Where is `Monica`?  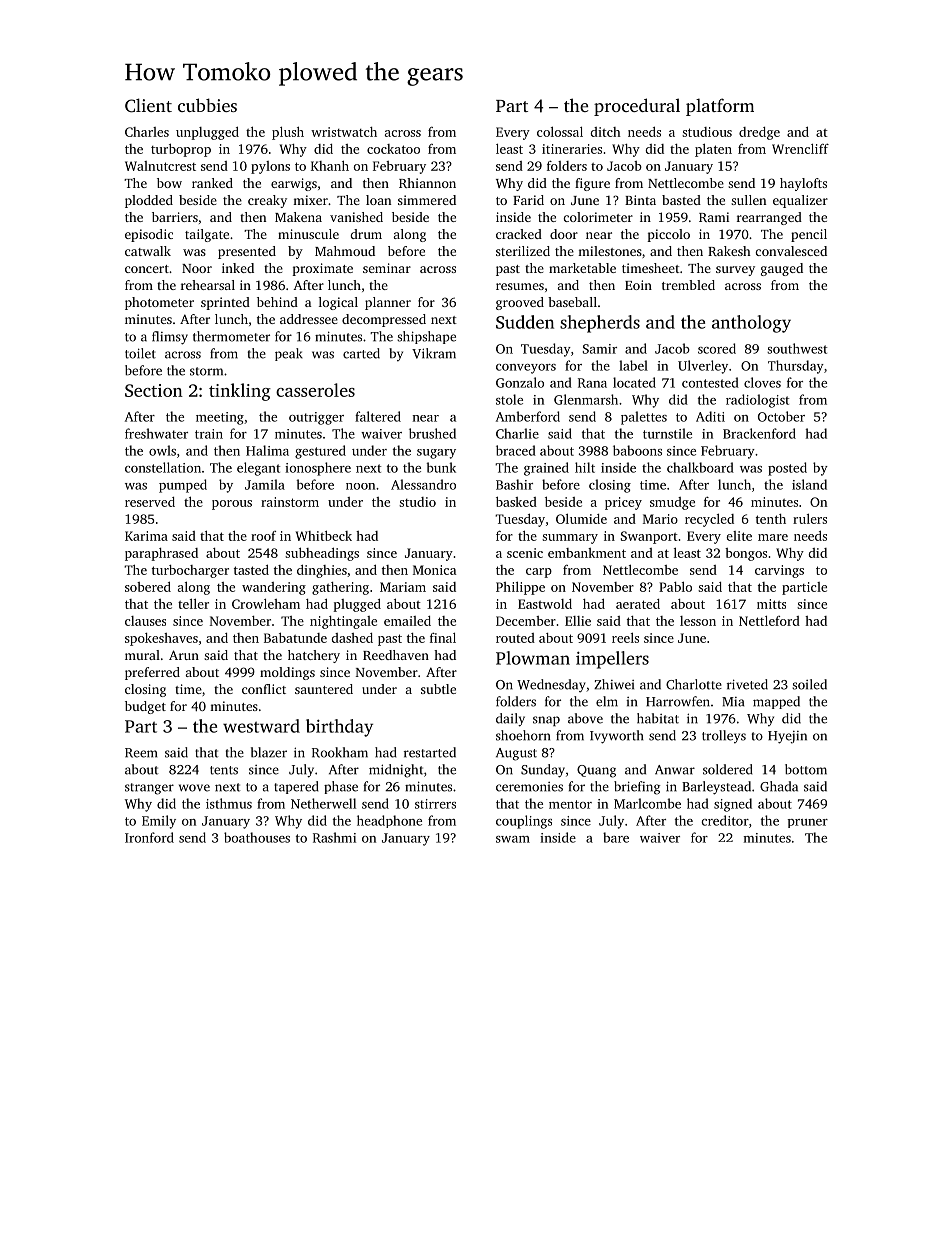 Monica is located at coordinates (434, 570).
